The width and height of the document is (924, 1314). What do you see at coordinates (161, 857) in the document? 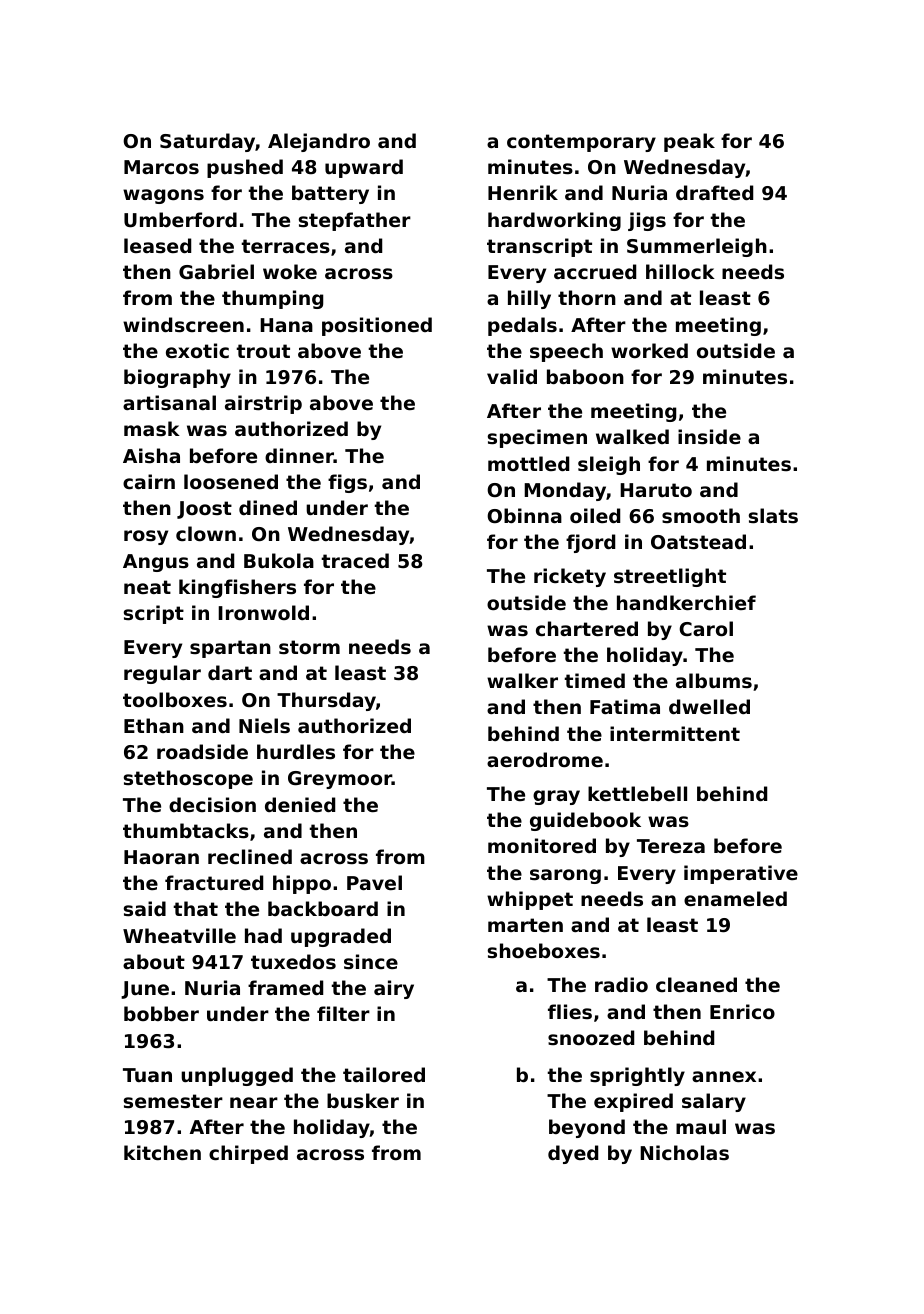
I see `Haoran` at bounding box center [161, 857].
